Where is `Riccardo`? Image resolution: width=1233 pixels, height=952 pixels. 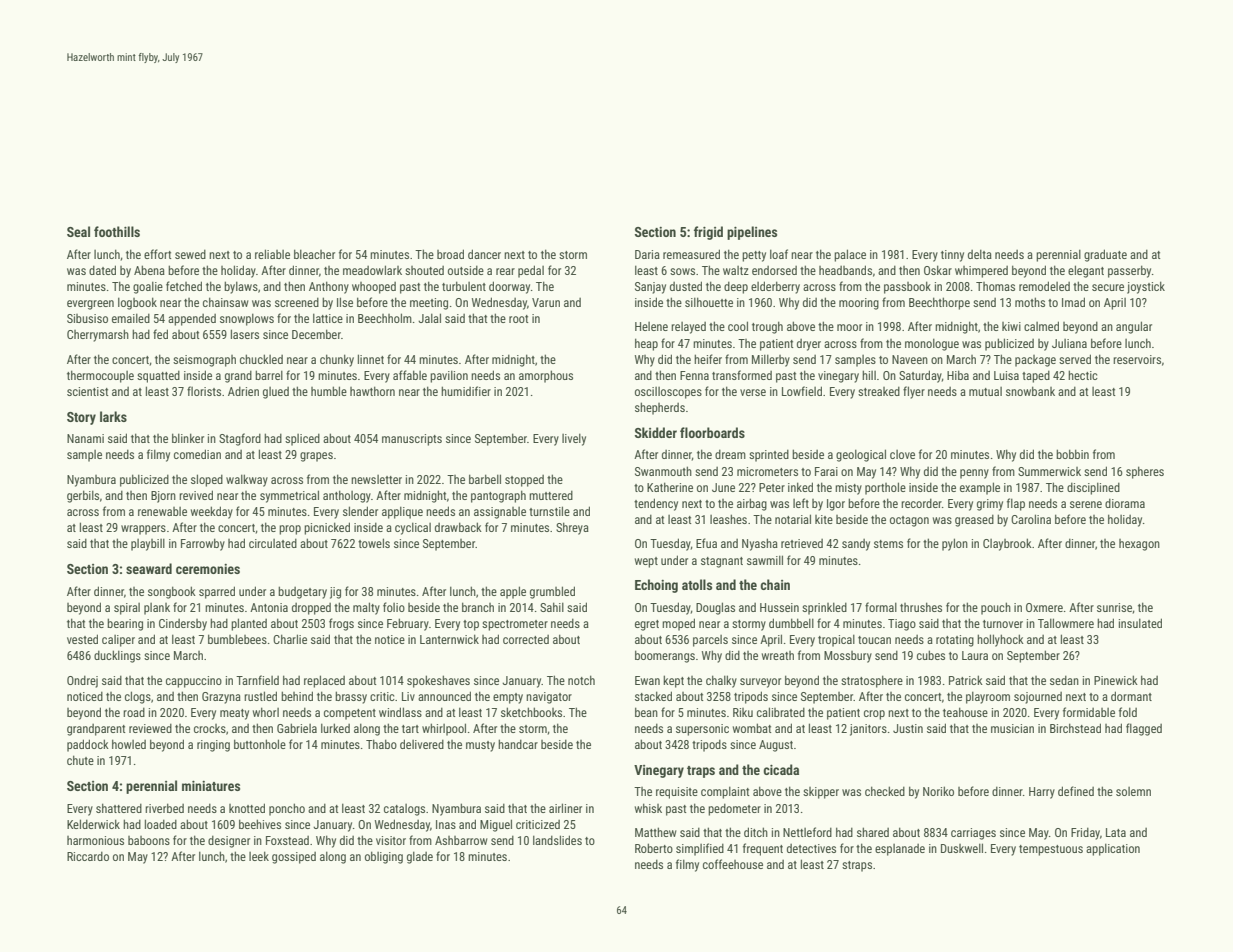
Riccardo is located at coordinates (88, 856).
